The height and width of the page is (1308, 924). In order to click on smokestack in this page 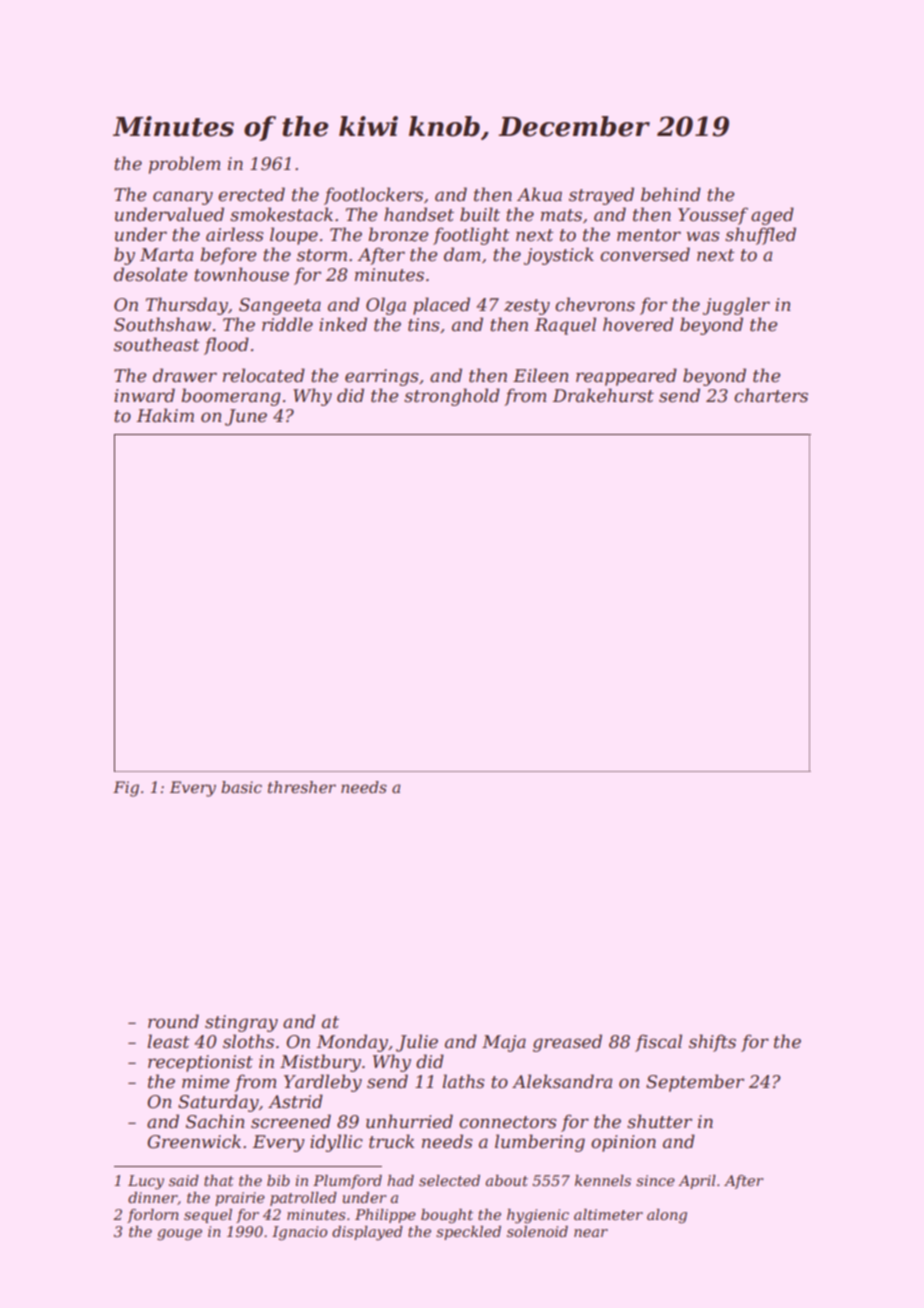, I will do `click(281, 214)`.
